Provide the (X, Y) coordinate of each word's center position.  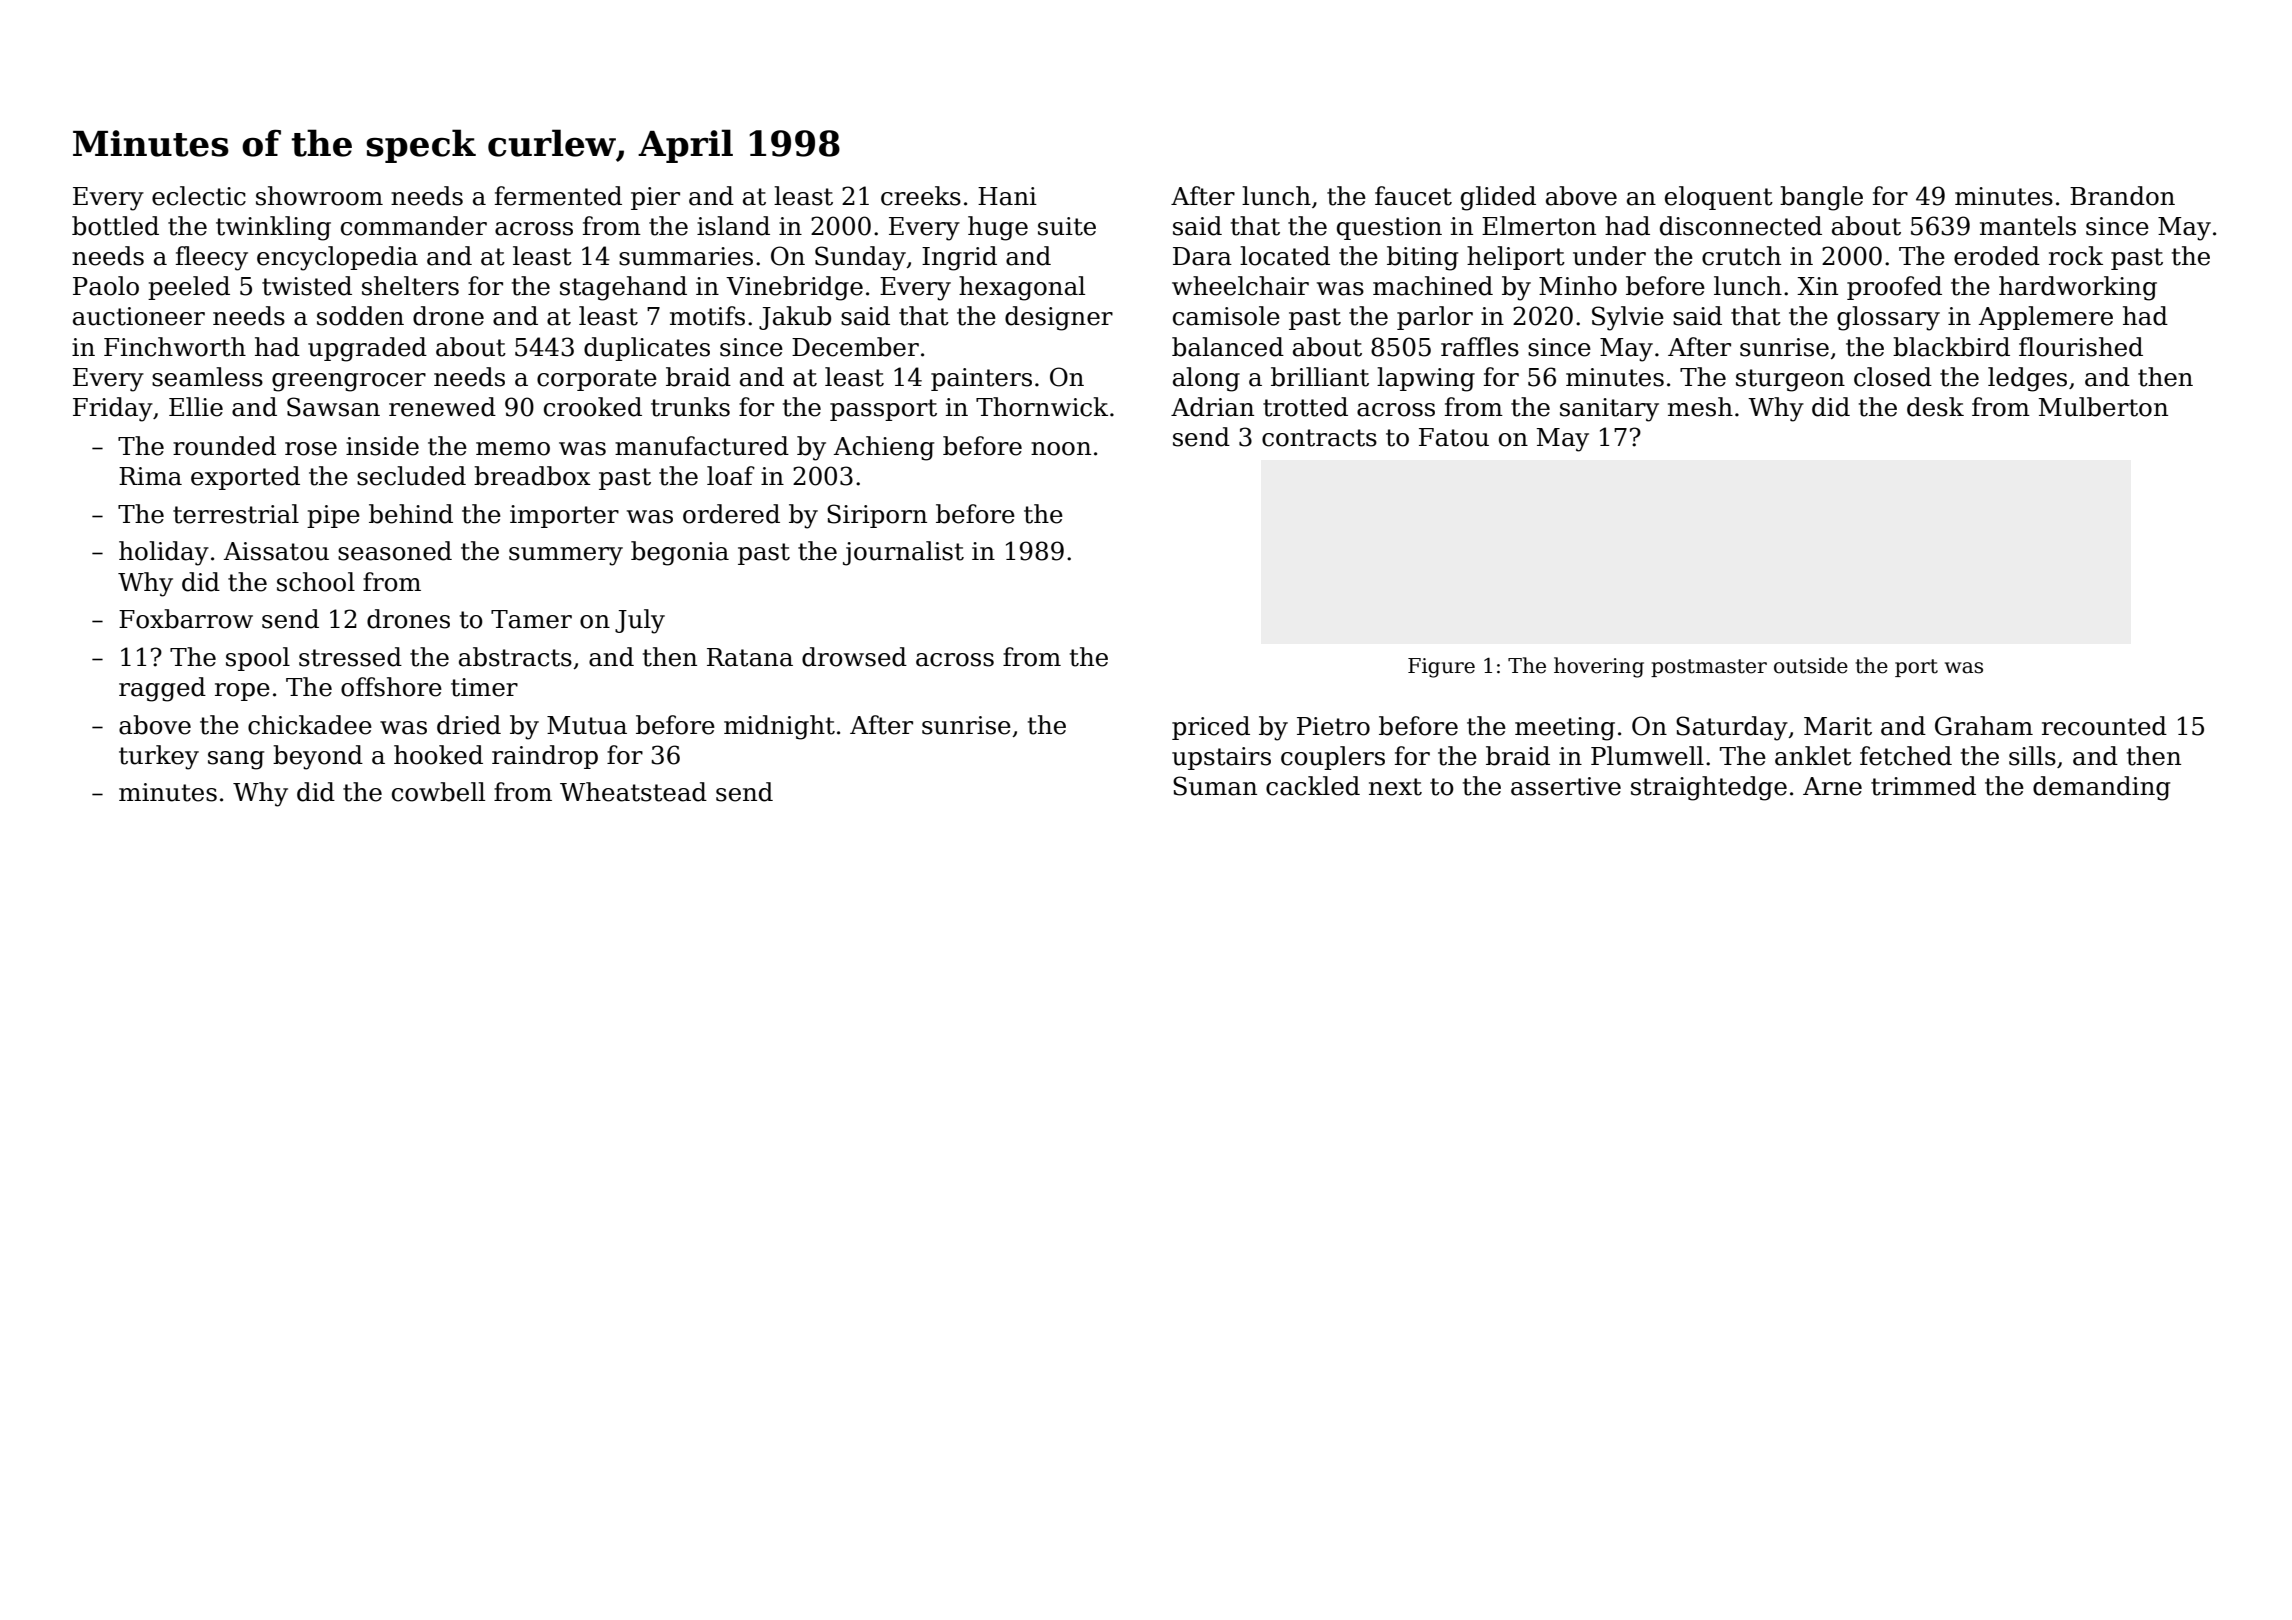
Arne (1832, 786)
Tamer (531, 619)
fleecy (212, 258)
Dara (1202, 256)
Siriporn (877, 516)
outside (1811, 665)
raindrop (545, 757)
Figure (1441, 668)
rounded (224, 446)
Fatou (1454, 437)
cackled (1313, 786)
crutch (1741, 256)
